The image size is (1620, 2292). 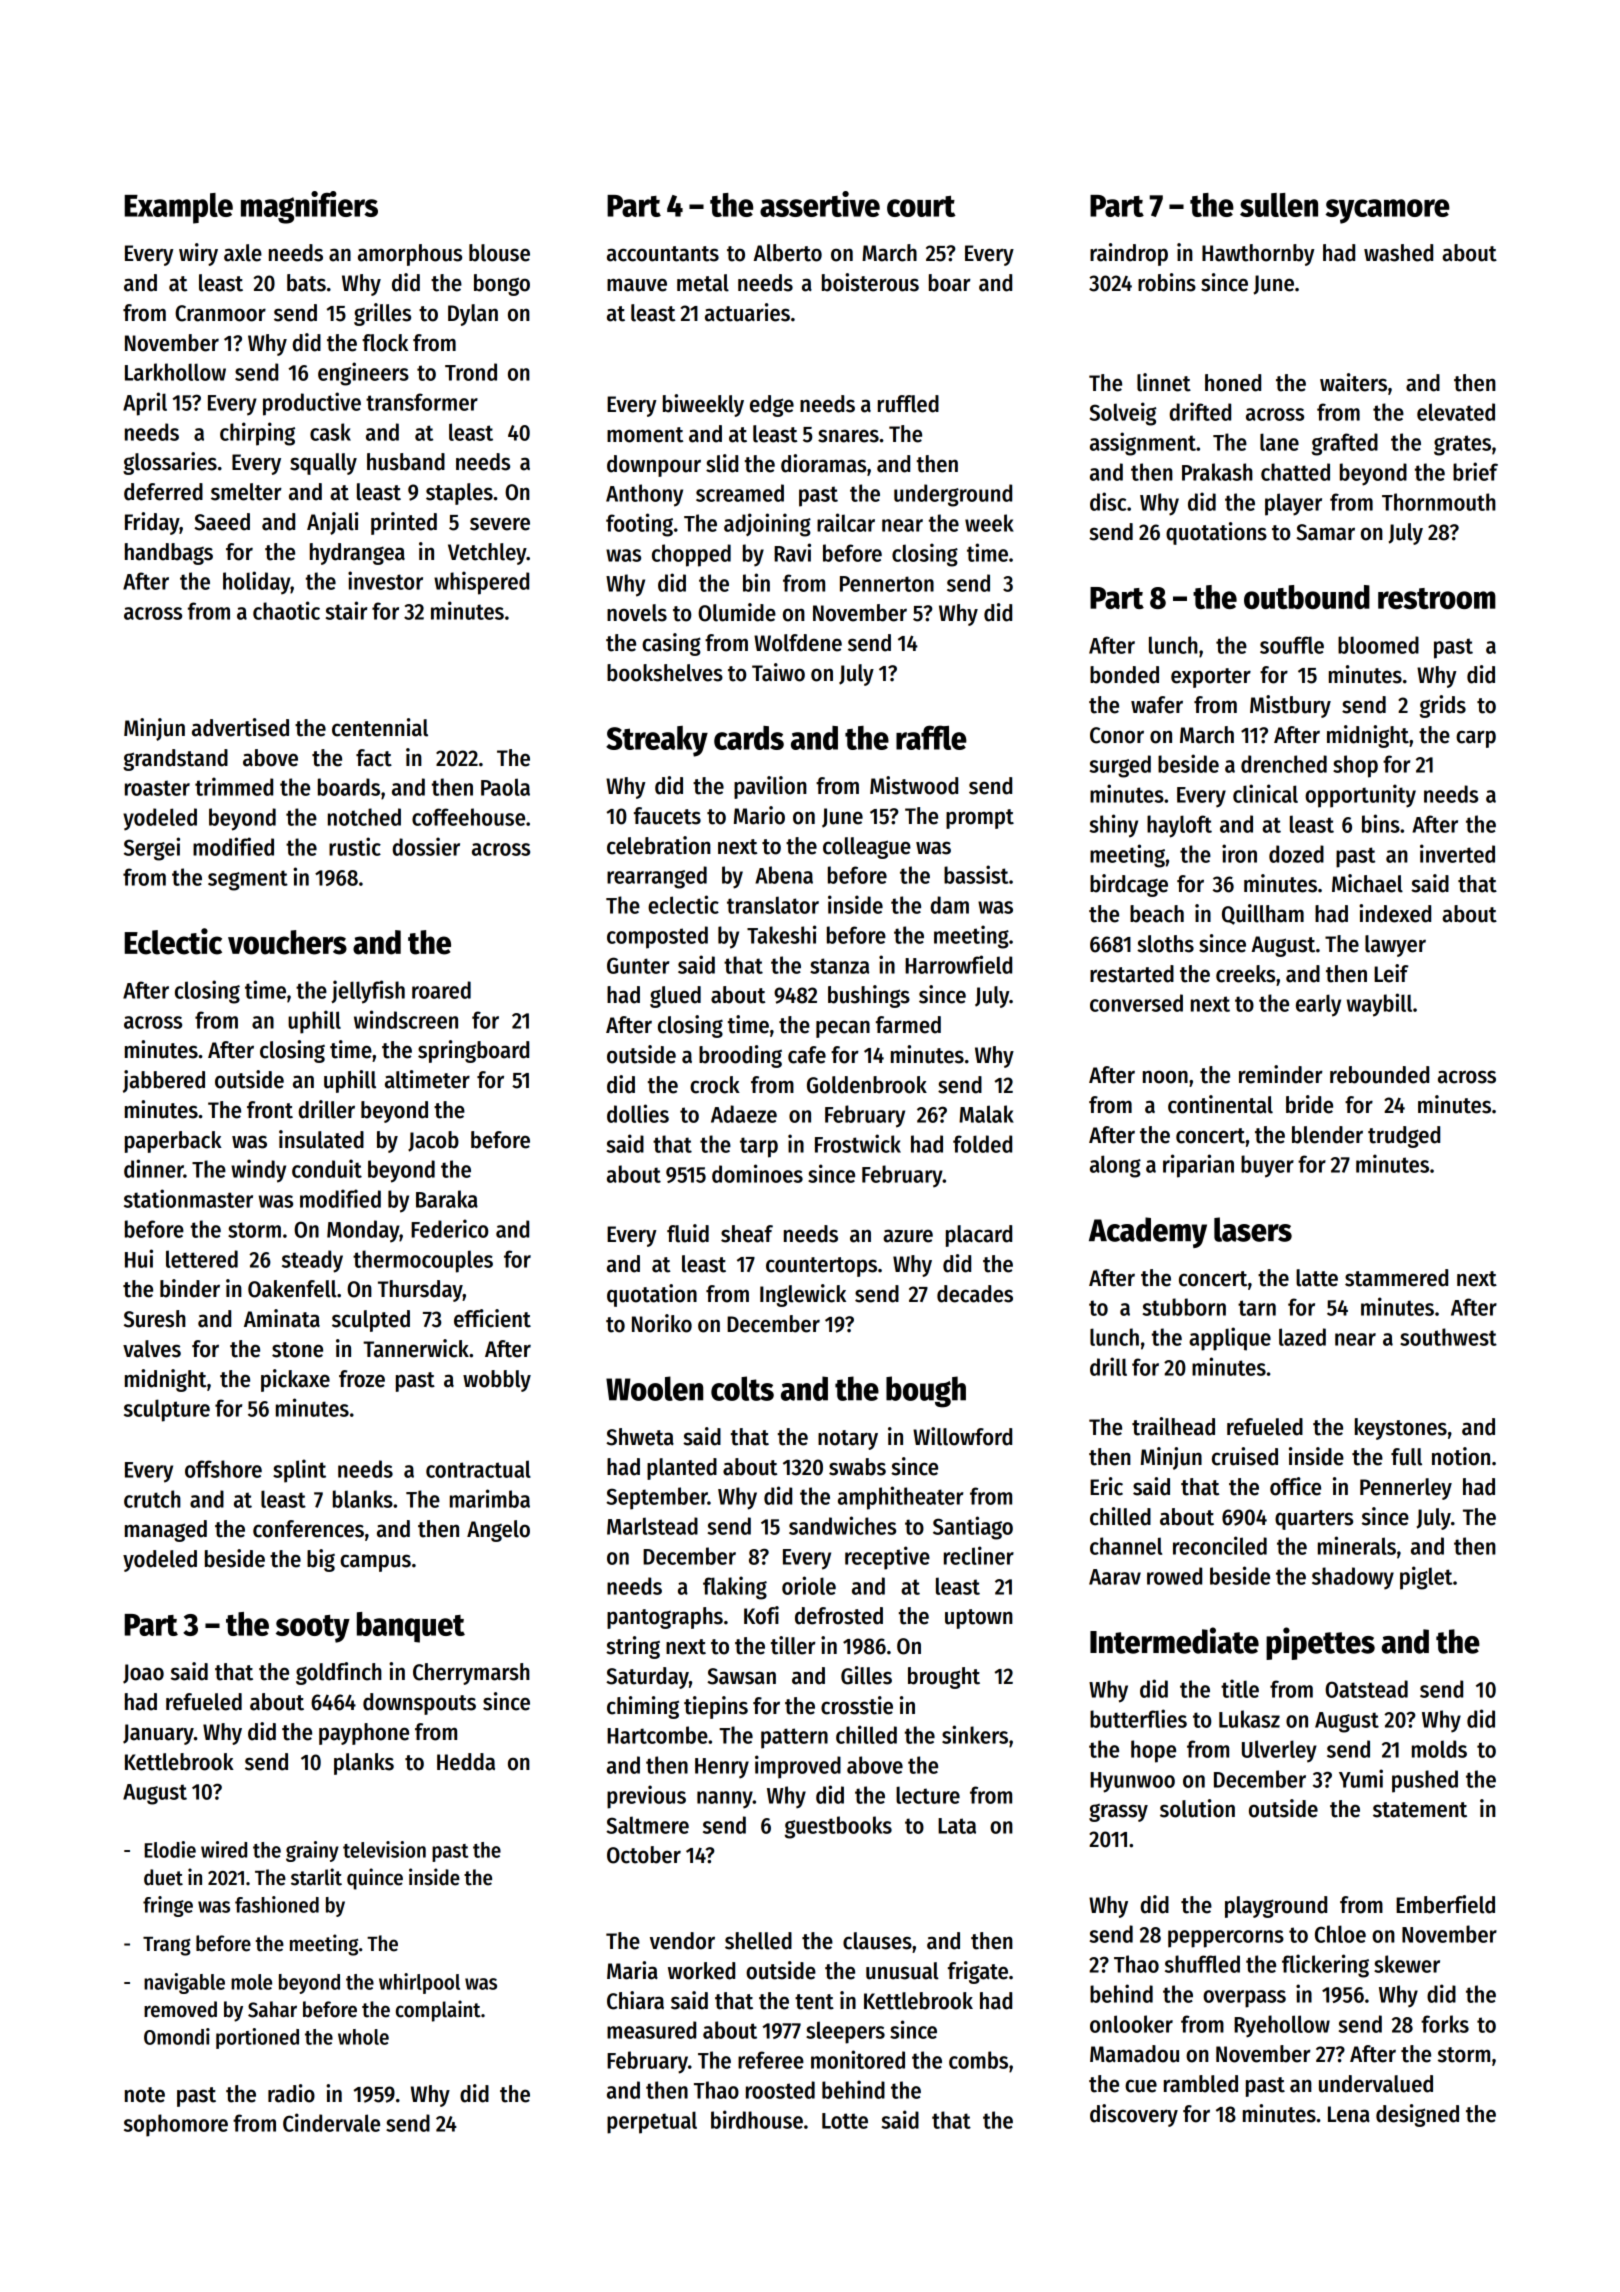 What do you see at coordinates (1426, 1578) in the screenshot?
I see `piglet` at bounding box center [1426, 1578].
